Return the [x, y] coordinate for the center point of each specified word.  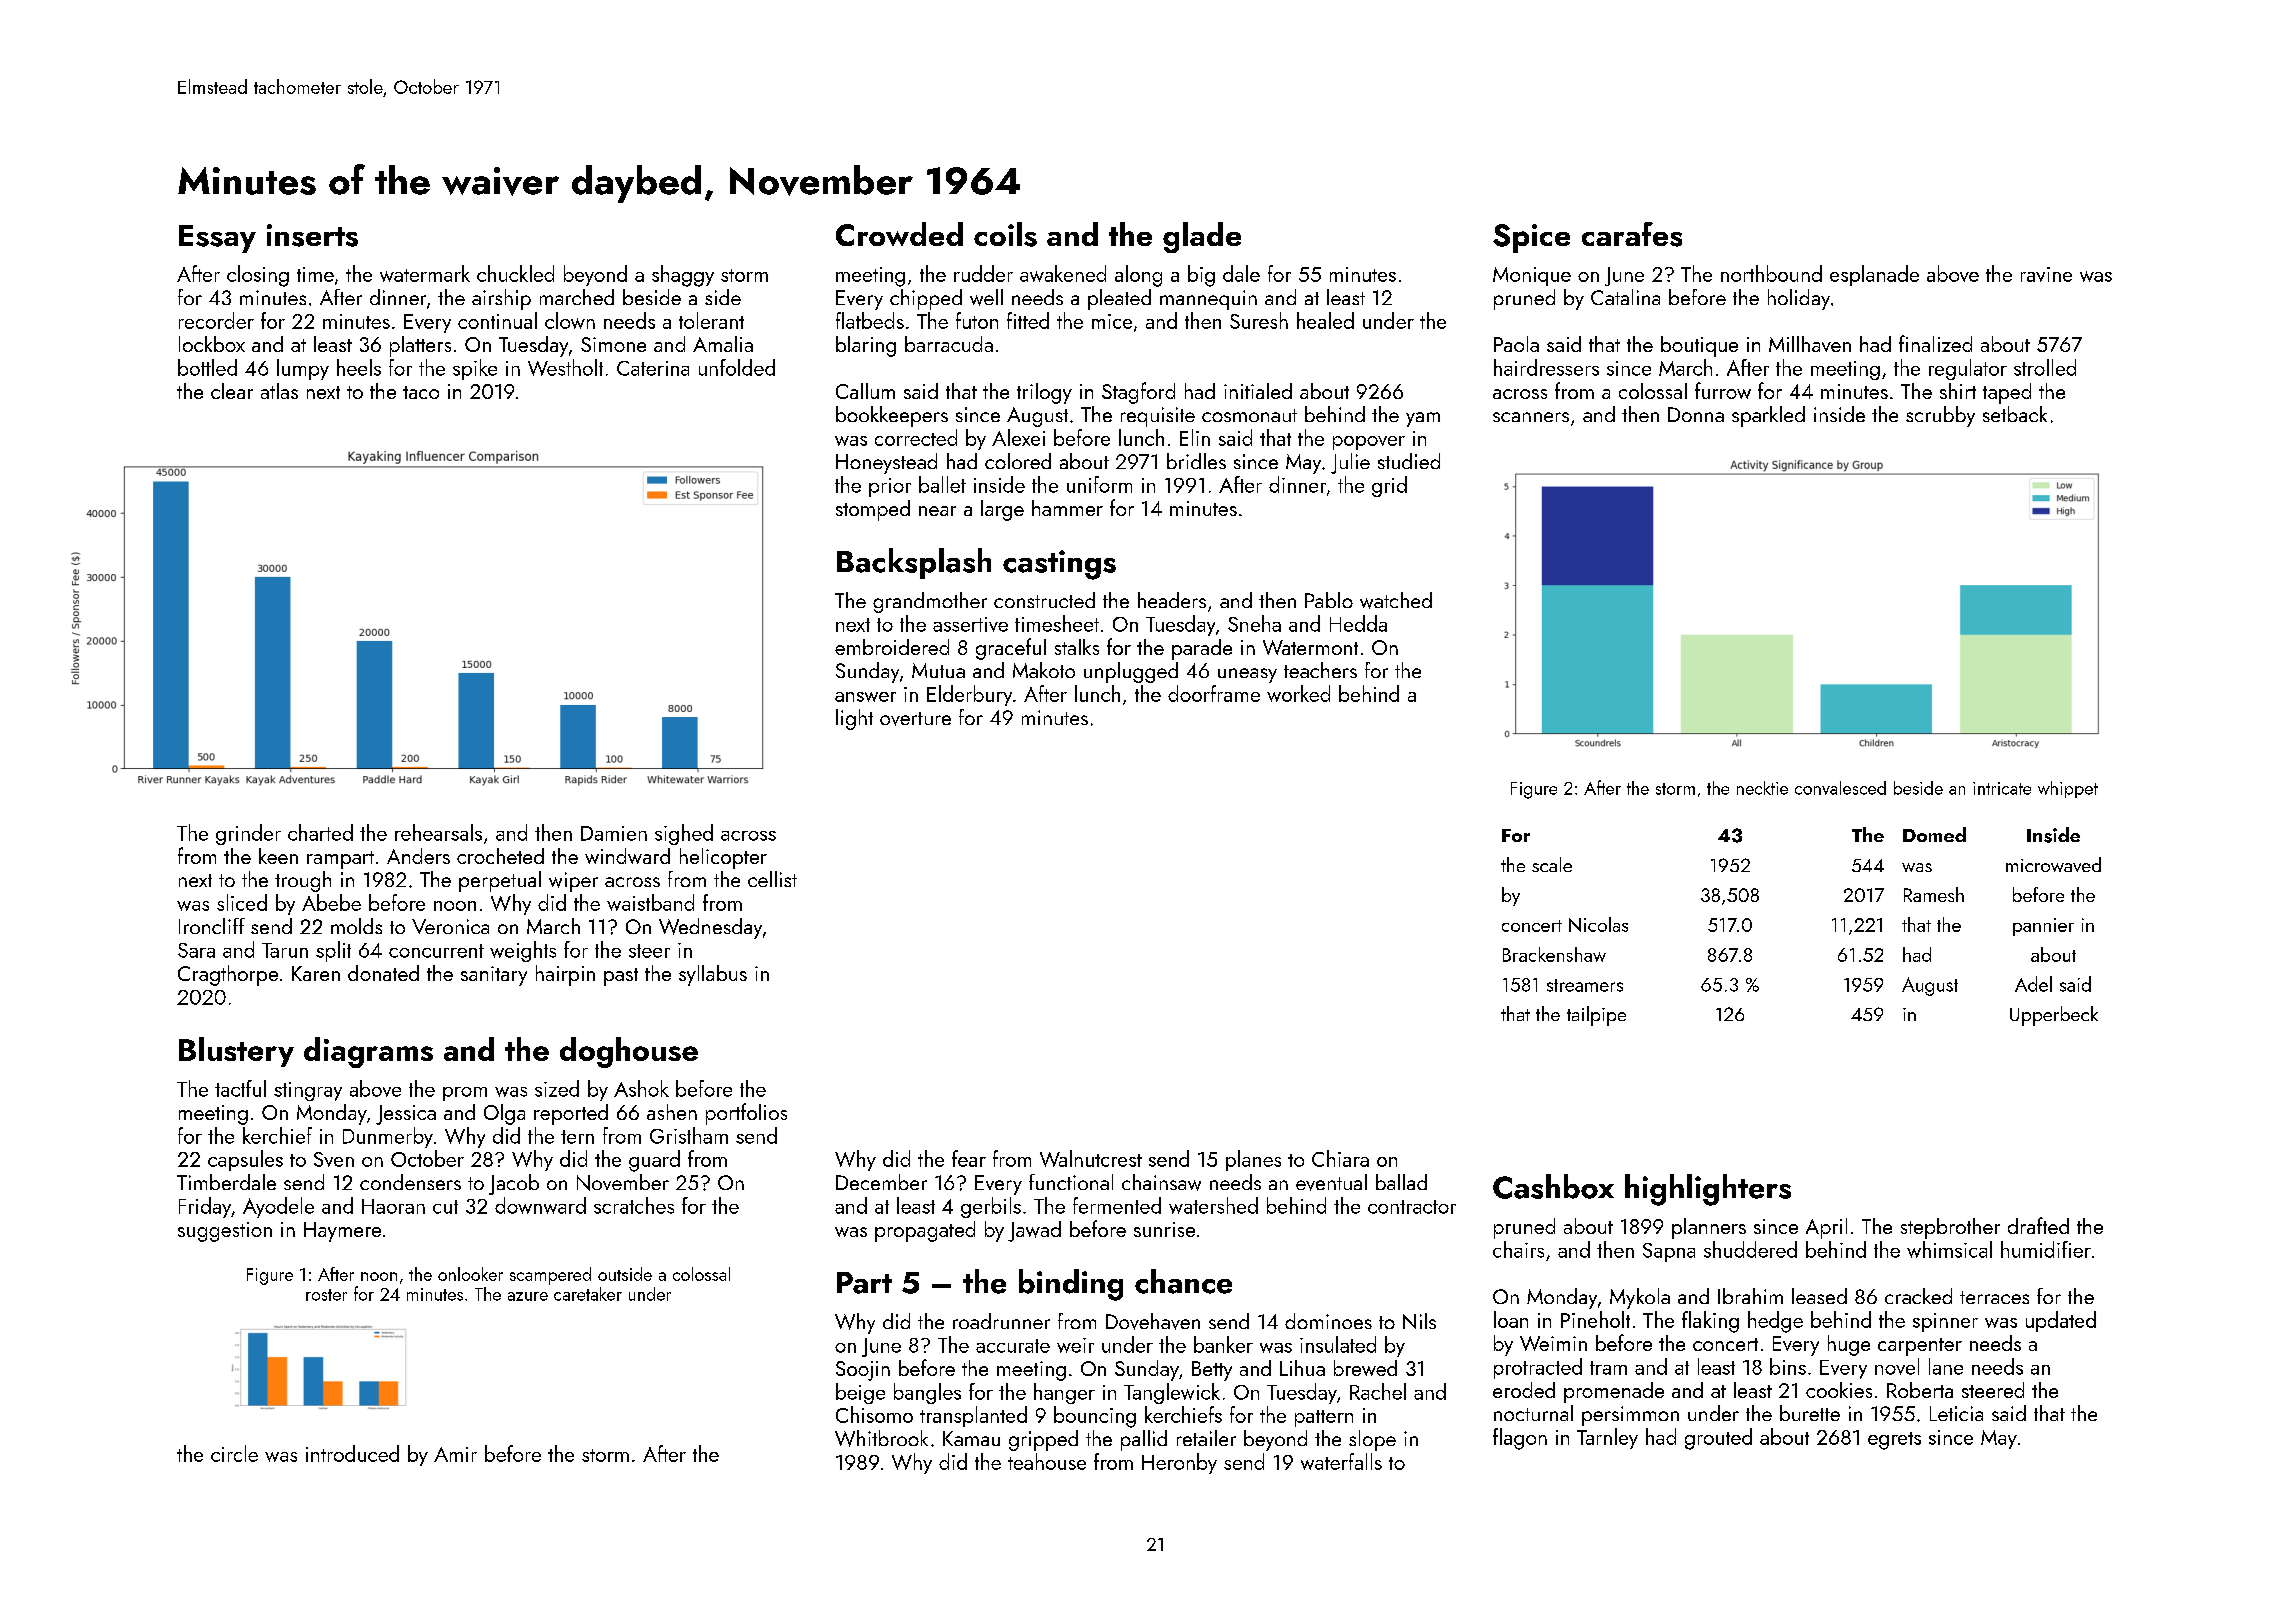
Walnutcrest [1091, 1158]
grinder [248, 834]
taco [421, 392]
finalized [1935, 343]
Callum [865, 391]
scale [1552, 864]
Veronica [450, 926]
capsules [245, 1160]
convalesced [1840, 788]
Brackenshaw [1554, 954]
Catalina [1625, 297]
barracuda [949, 344]
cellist [772, 879]
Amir [455, 1454]
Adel [2033, 984]
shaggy [683, 276]
